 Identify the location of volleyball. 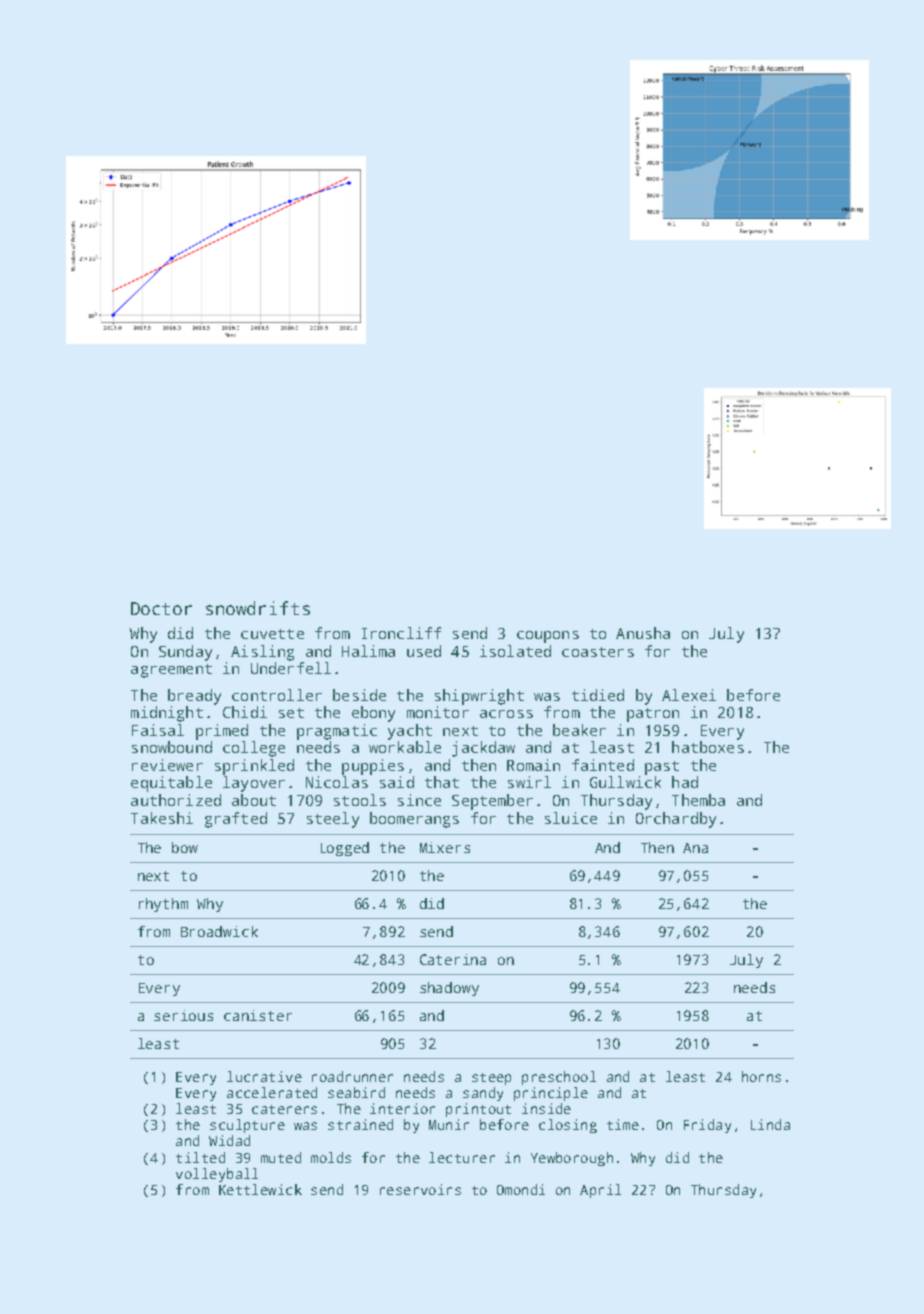
(217, 1175).
